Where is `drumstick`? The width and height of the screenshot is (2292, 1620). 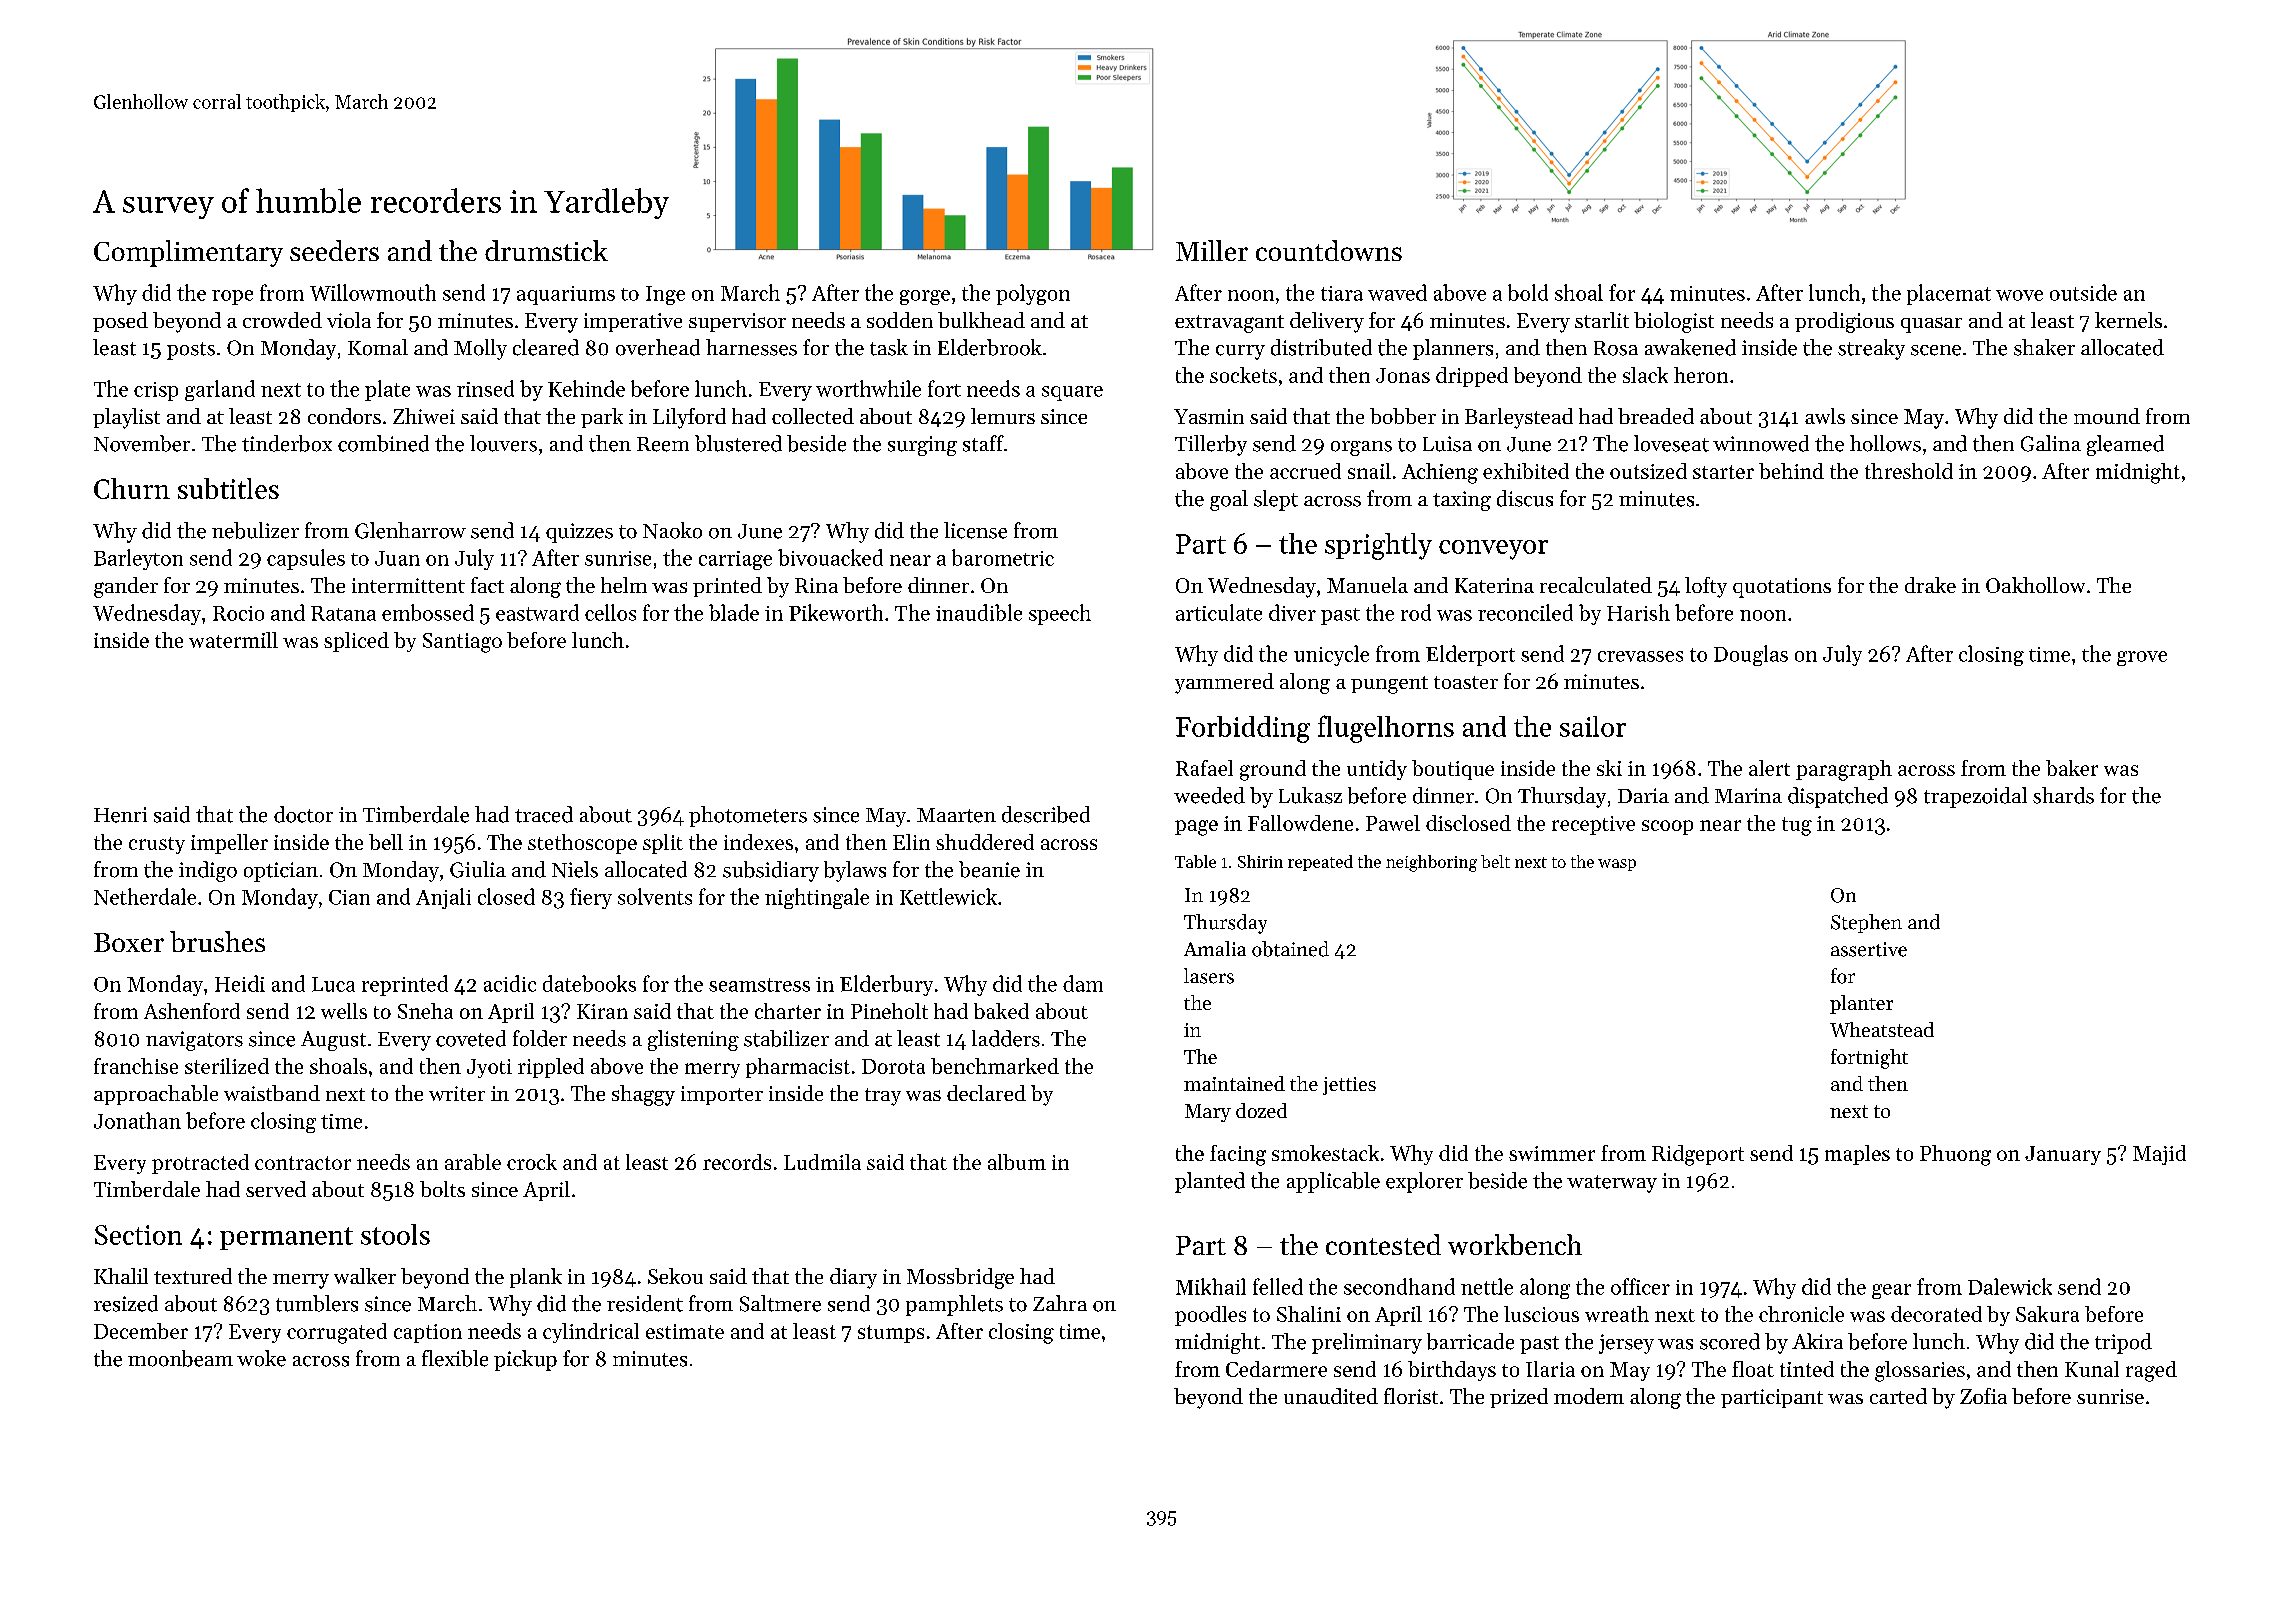 drumstick is located at coordinates (546, 250).
